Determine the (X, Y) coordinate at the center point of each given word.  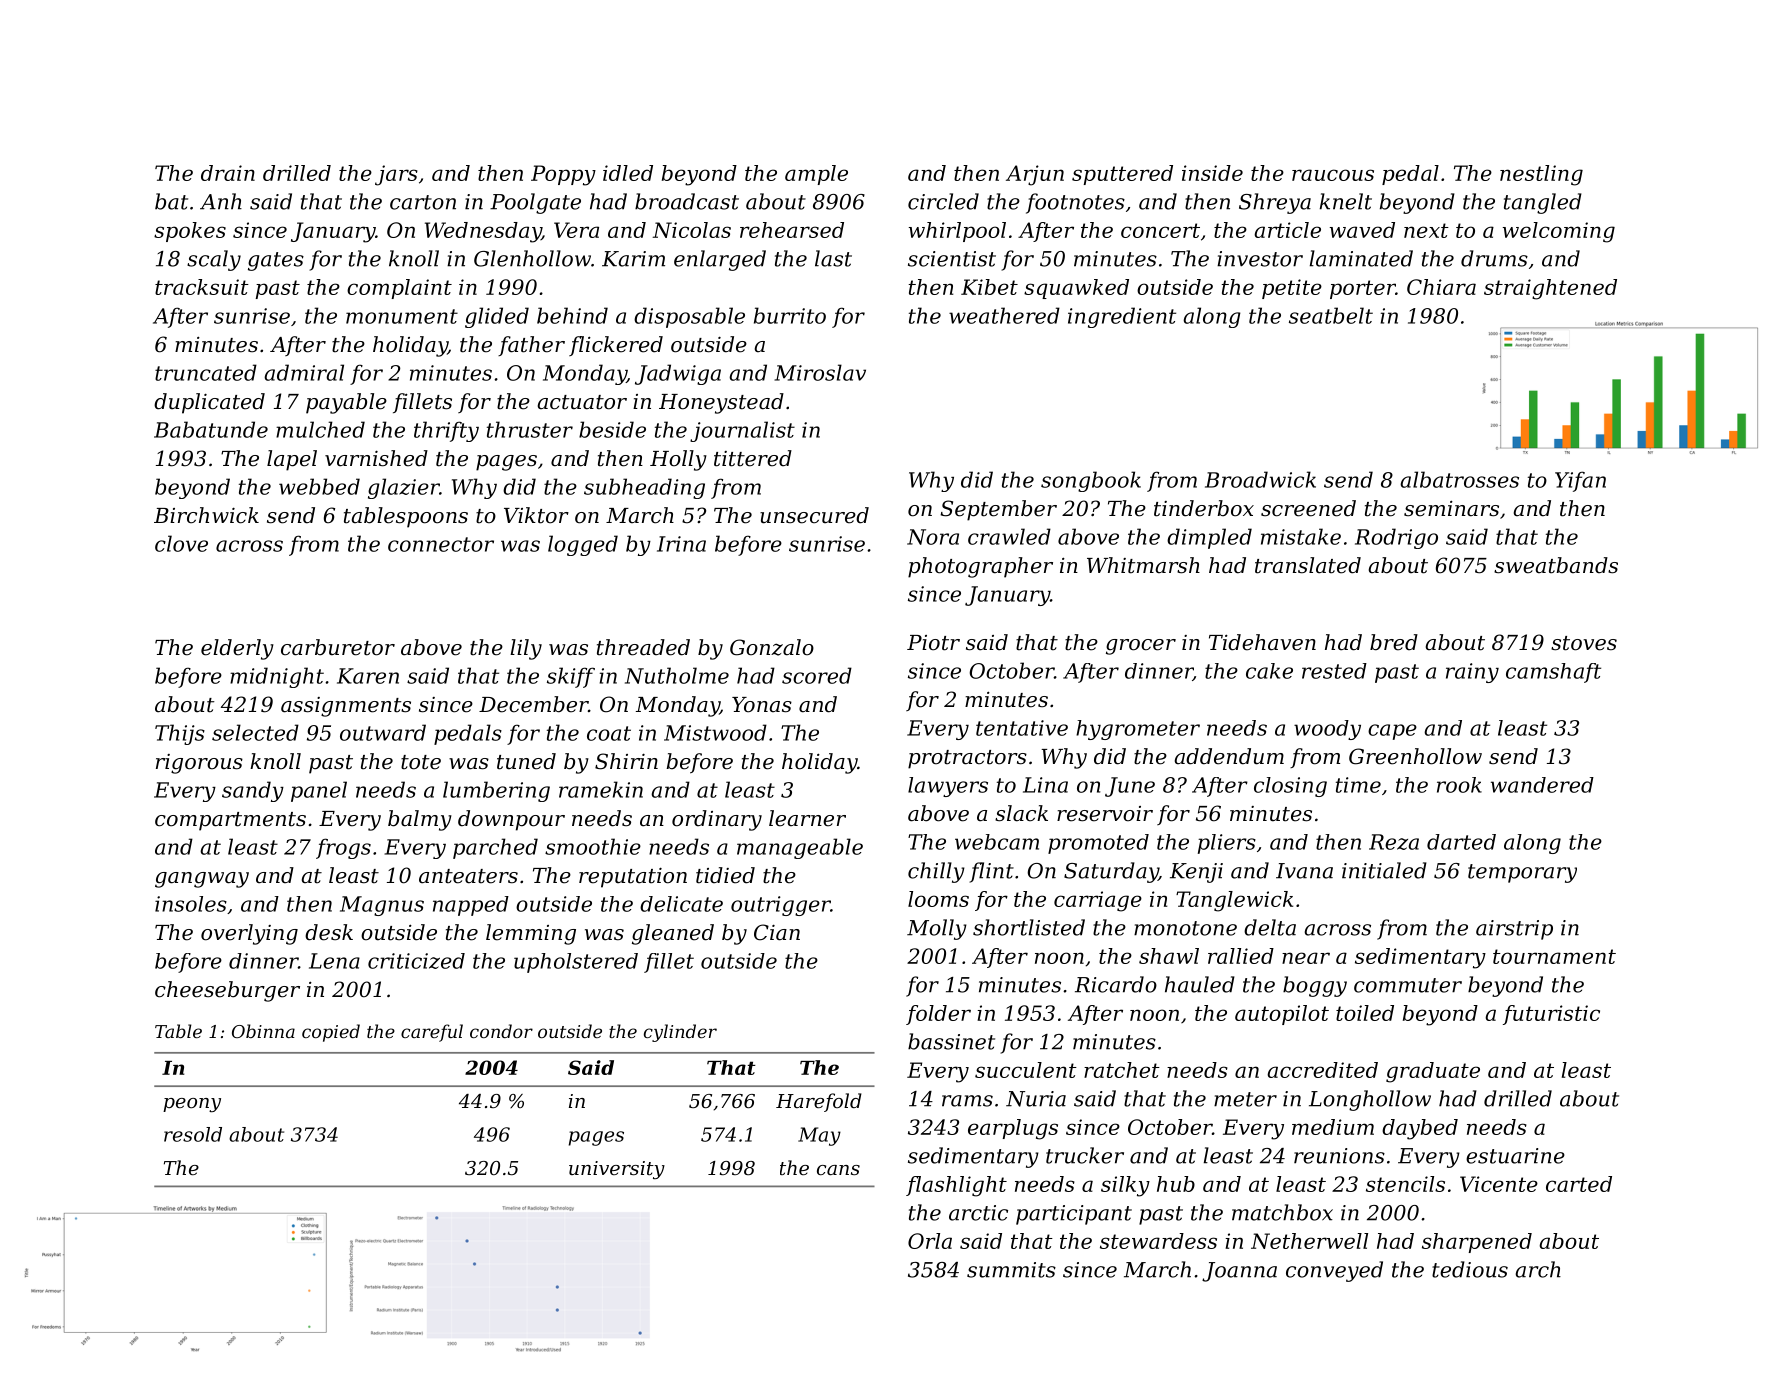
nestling (1541, 175)
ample (816, 175)
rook (1459, 785)
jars (396, 175)
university (617, 1170)
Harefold (819, 1102)
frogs (343, 848)
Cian (777, 932)
